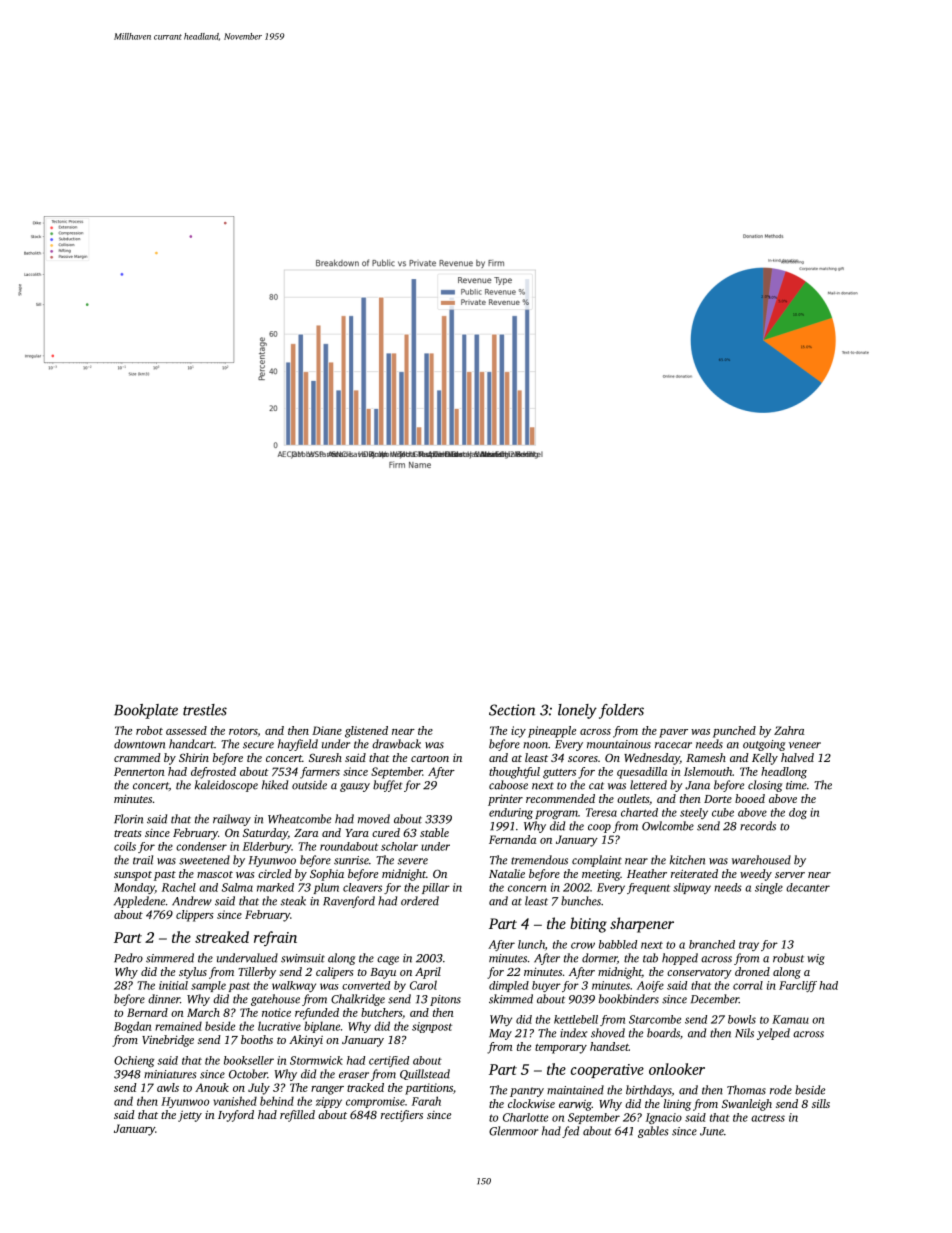 This screenshot has width=952, height=1233. I want to click on Ivyford, so click(236, 1116).
